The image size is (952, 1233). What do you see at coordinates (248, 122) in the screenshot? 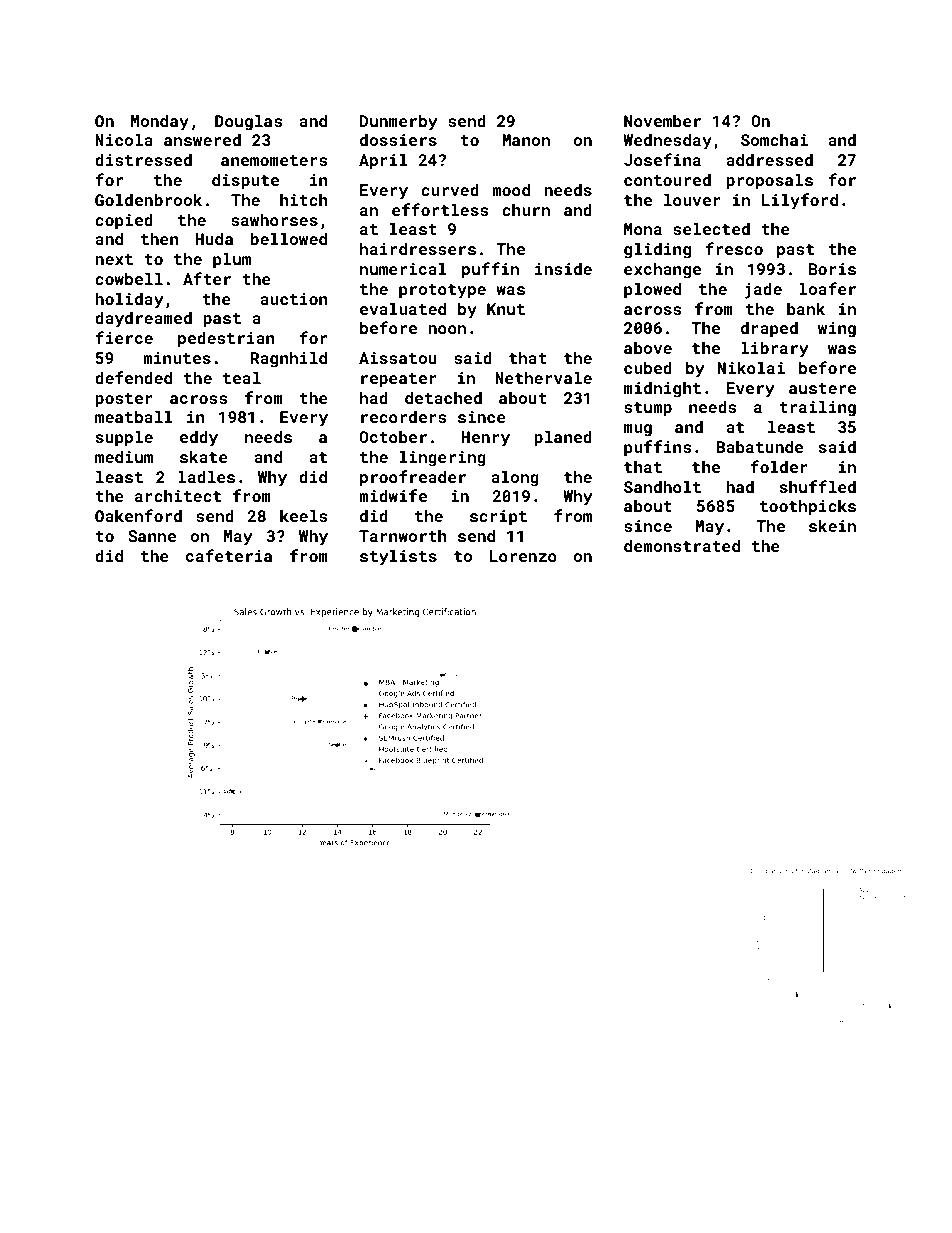
I see `Douglas` at bounding box center [248, 122].
